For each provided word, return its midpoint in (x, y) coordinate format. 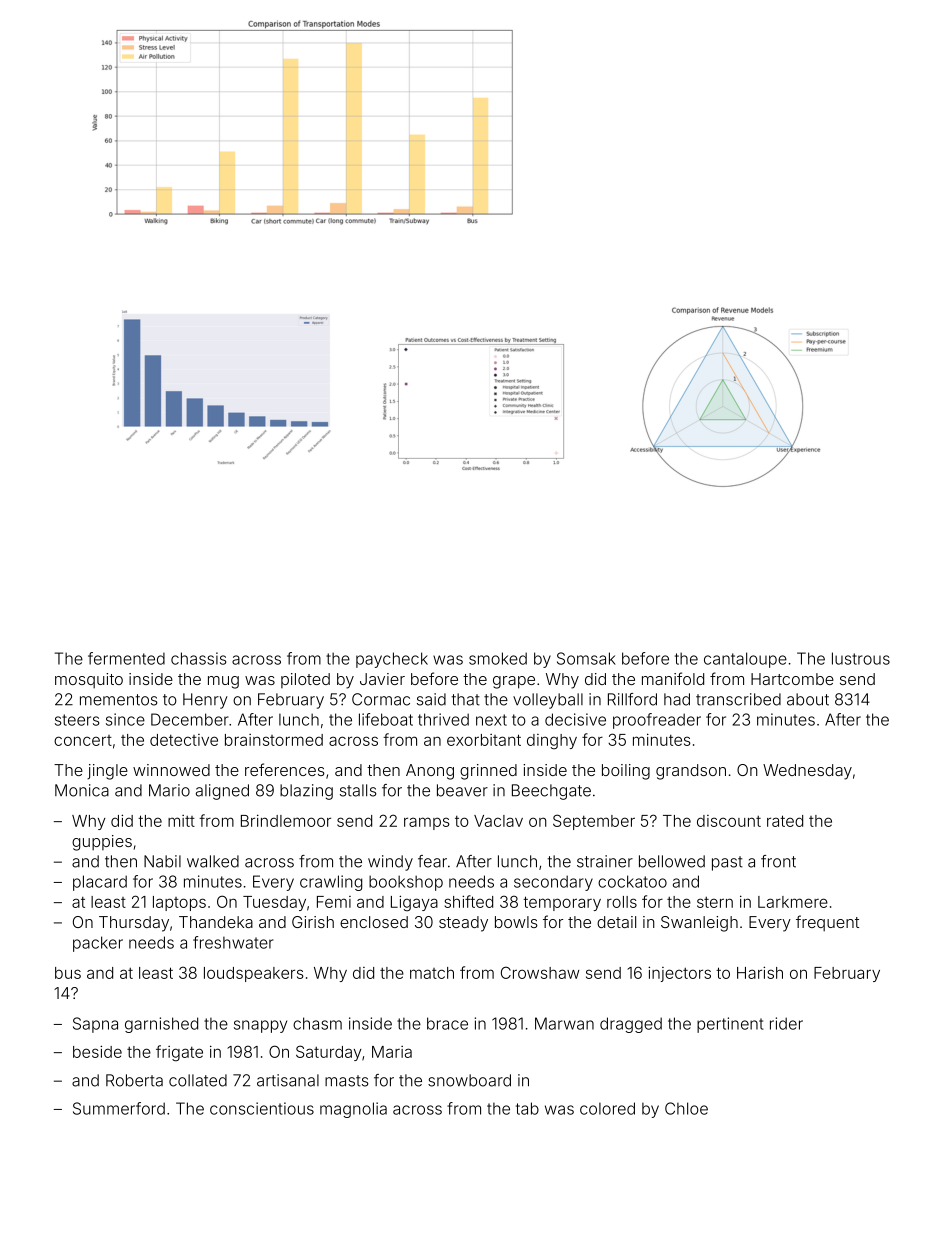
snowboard (469, 1080)
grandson (691, 772)
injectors (679, 974)
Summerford (119, 1108)
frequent (827, 923)
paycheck (392, 660)
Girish (313, 922)
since (125, 719)
